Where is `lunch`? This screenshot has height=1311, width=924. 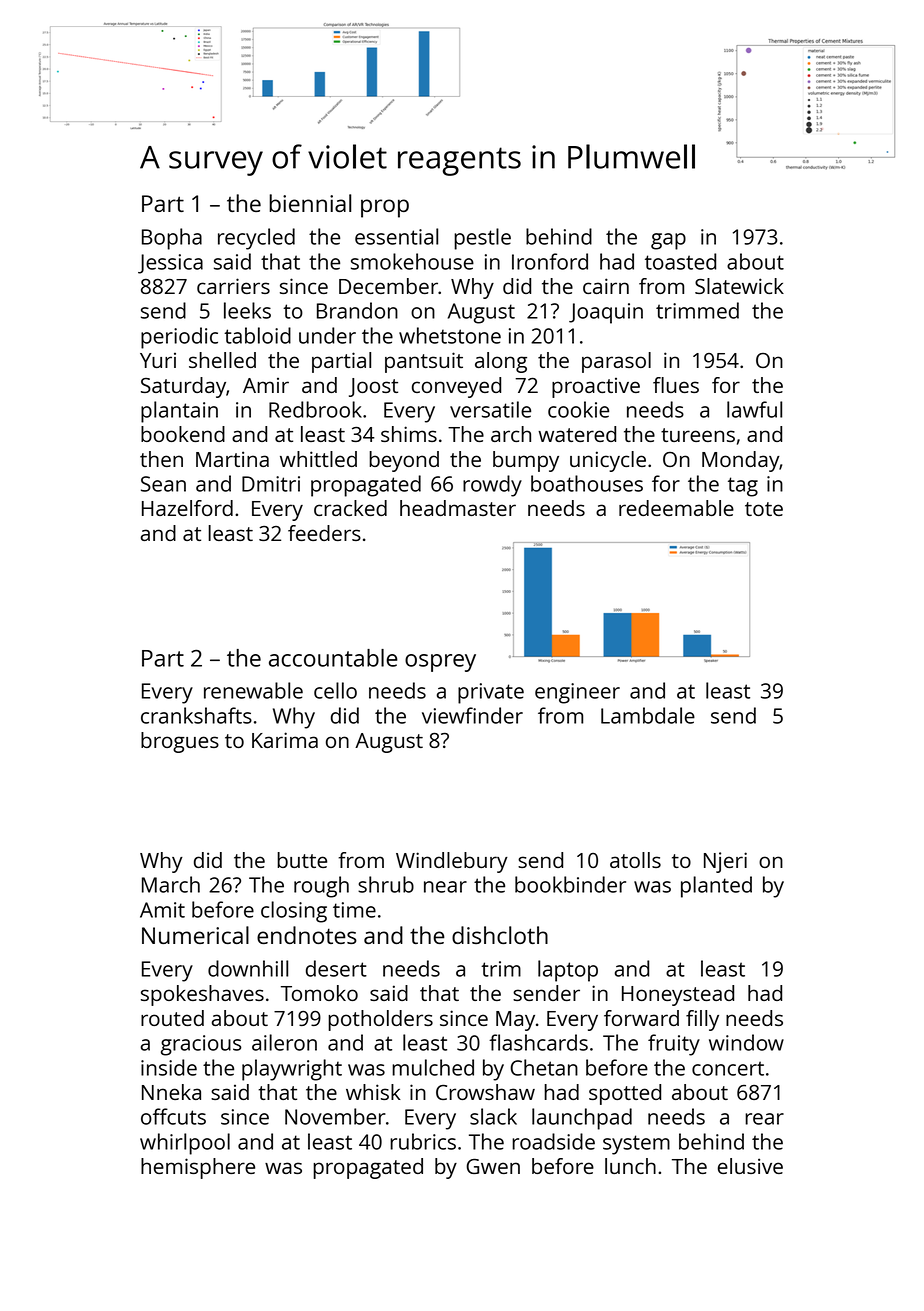
lunch is located at coordinates (630, 1166).
